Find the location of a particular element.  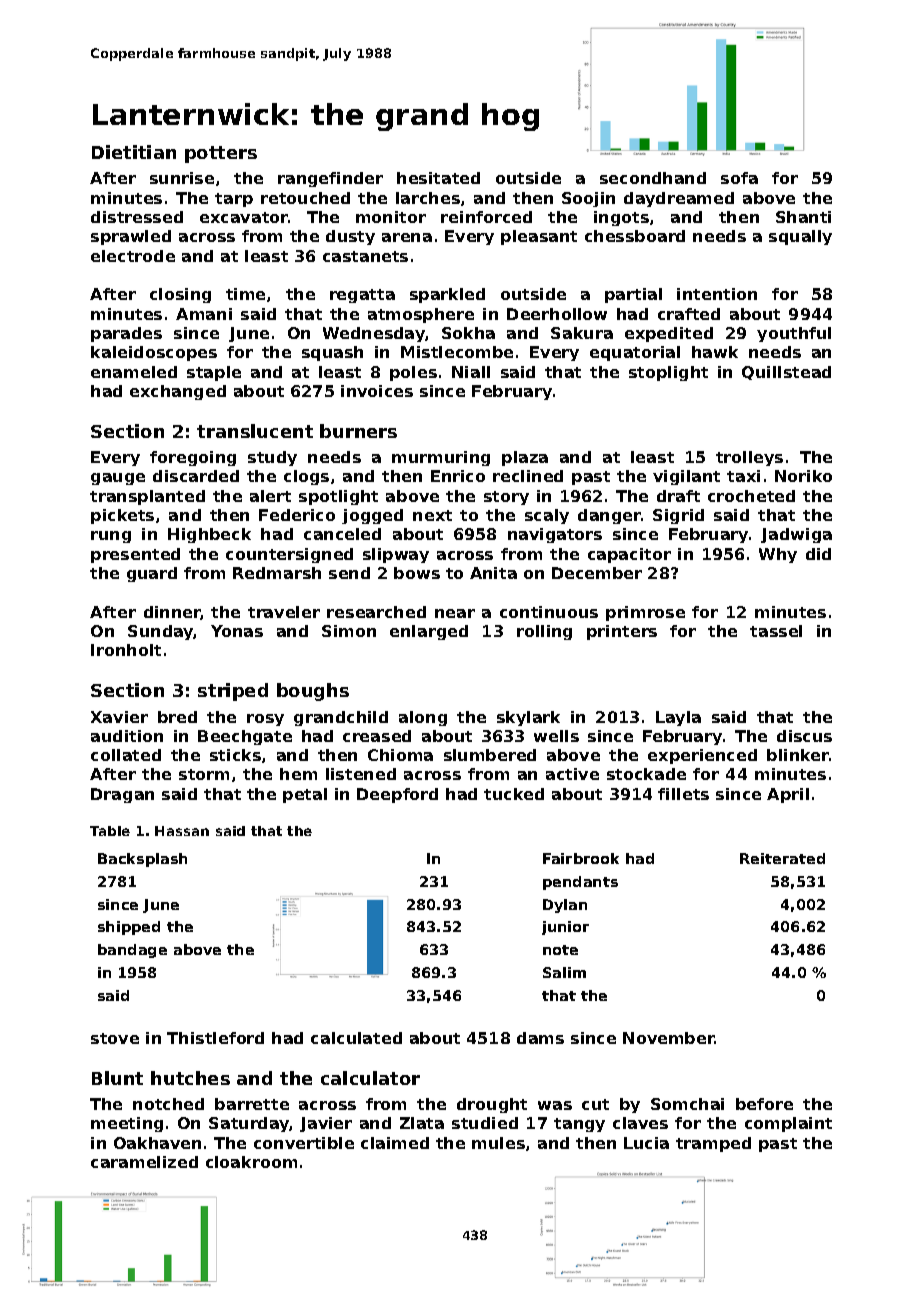

youthful is located at coordinates (794, 334).
